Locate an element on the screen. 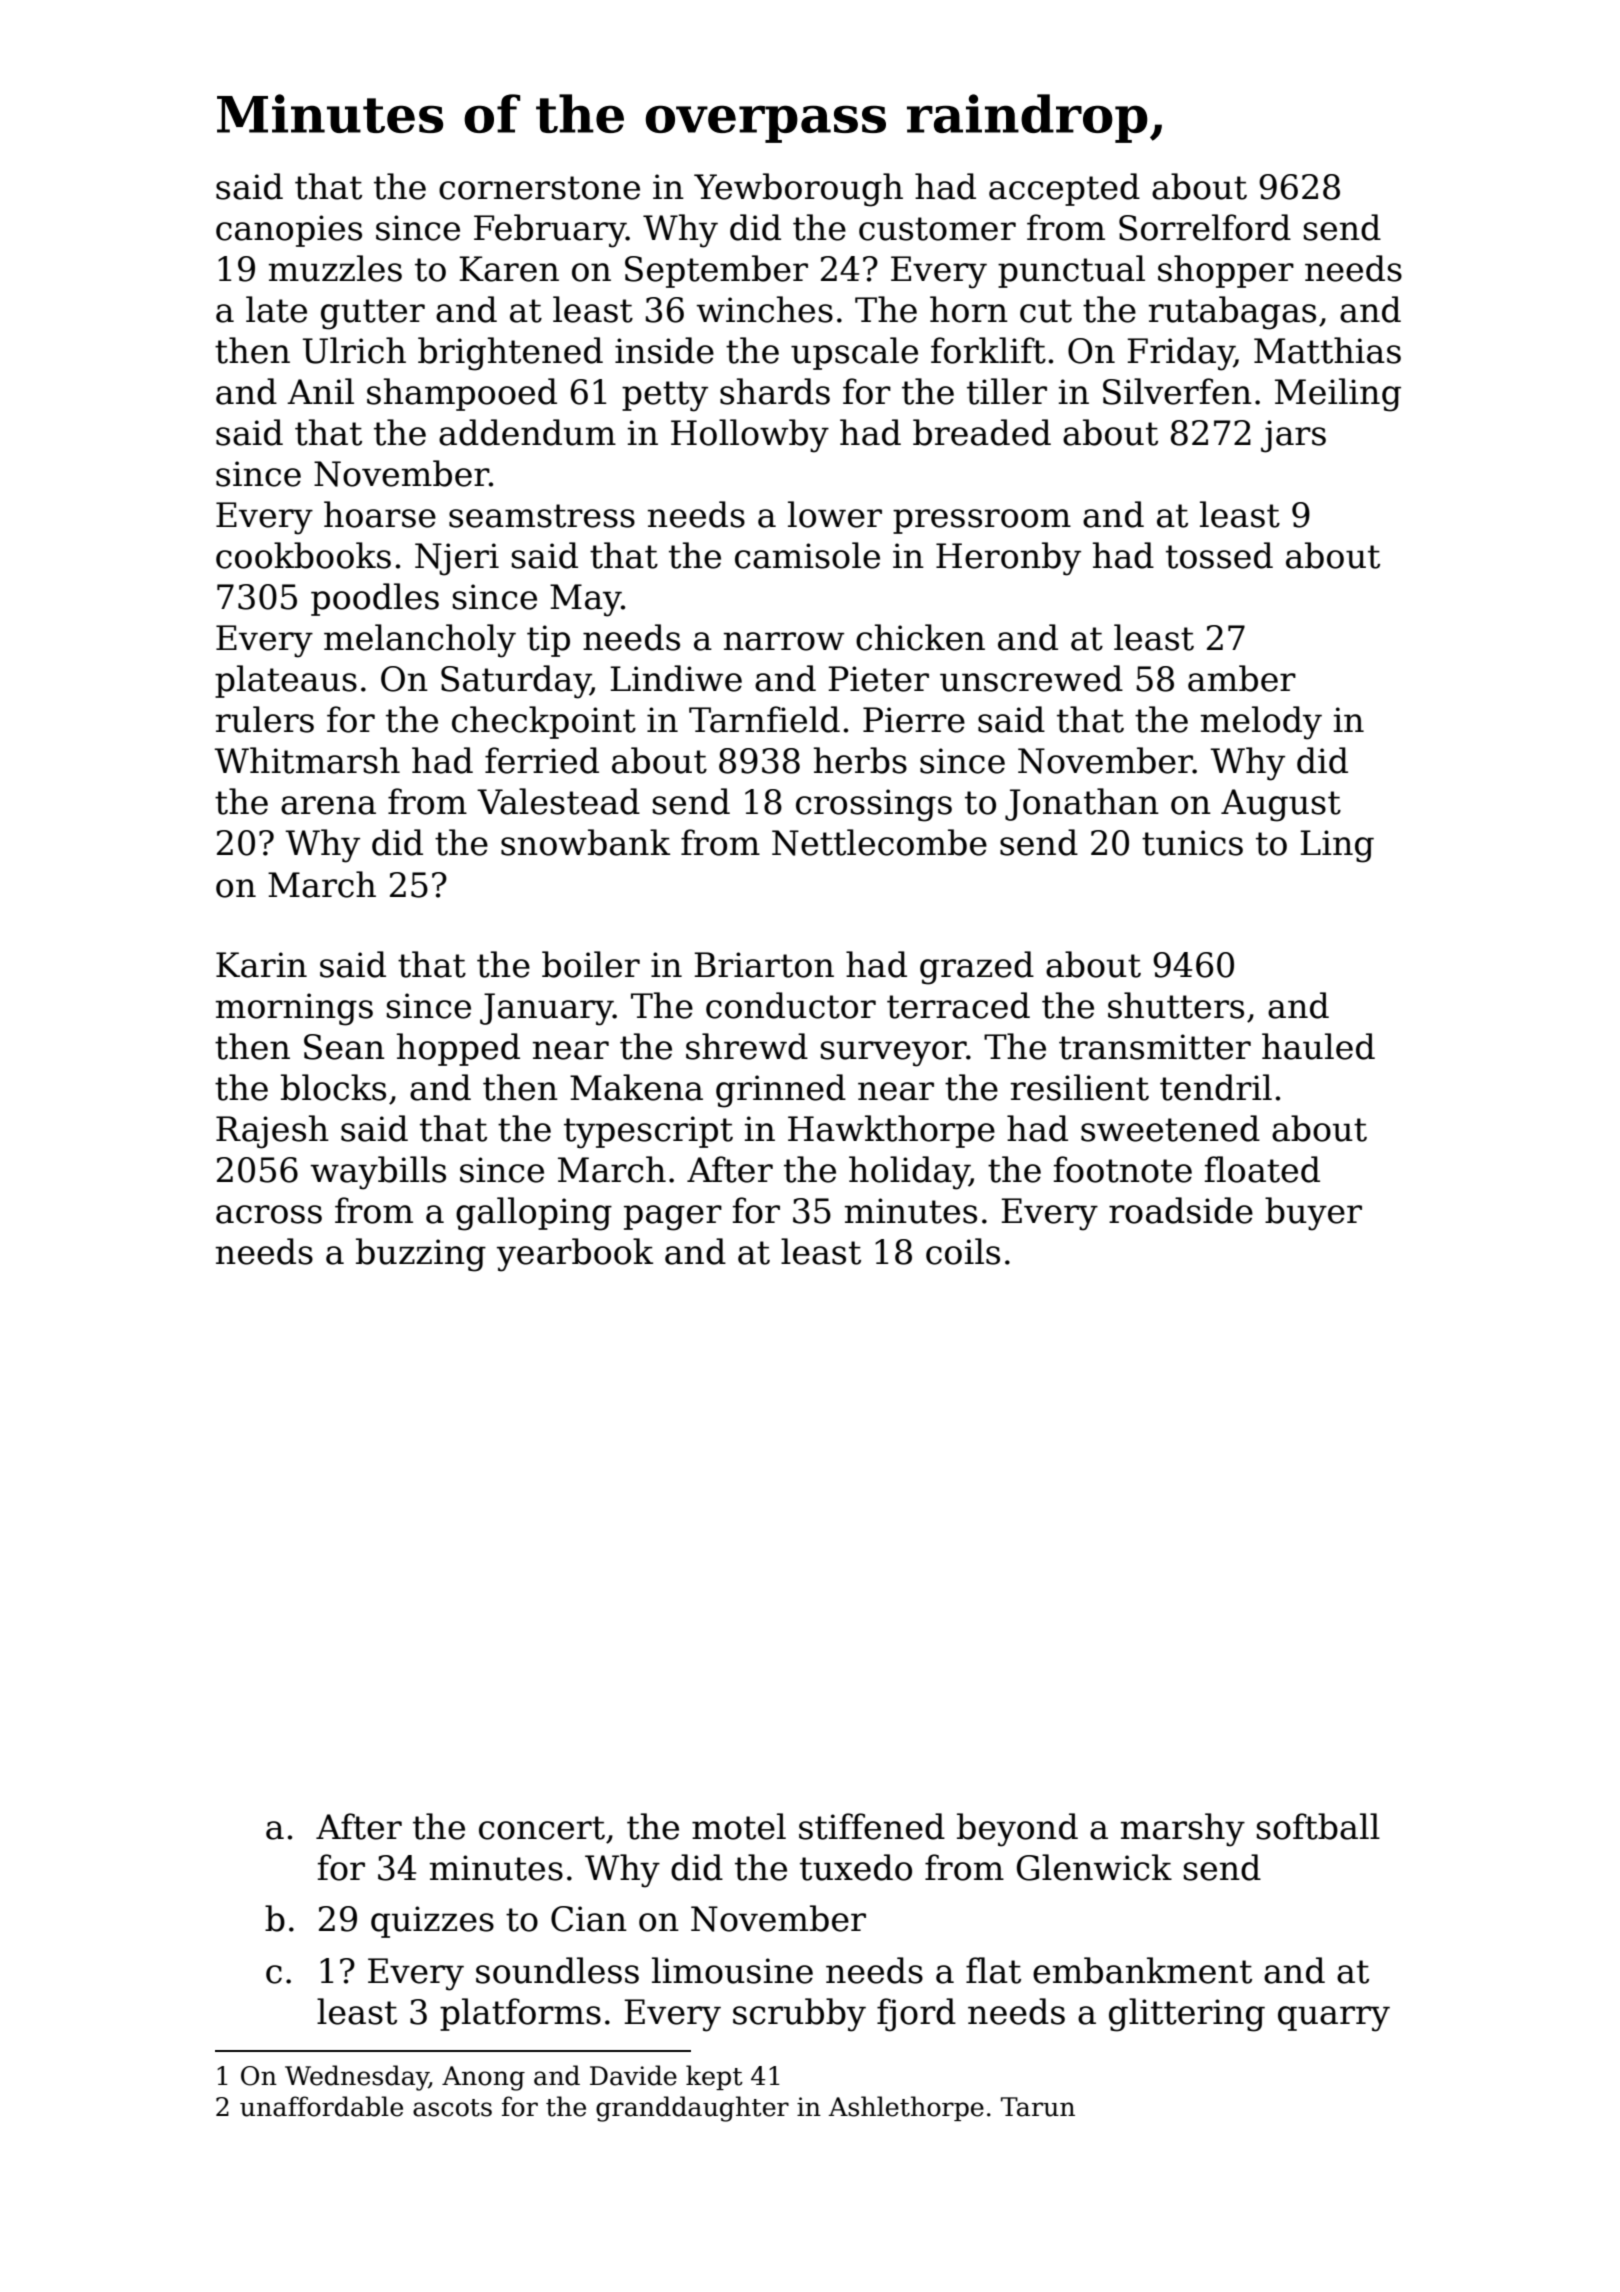 The image size is (1620, 2292). August is located at coordinates (1281, 805).
